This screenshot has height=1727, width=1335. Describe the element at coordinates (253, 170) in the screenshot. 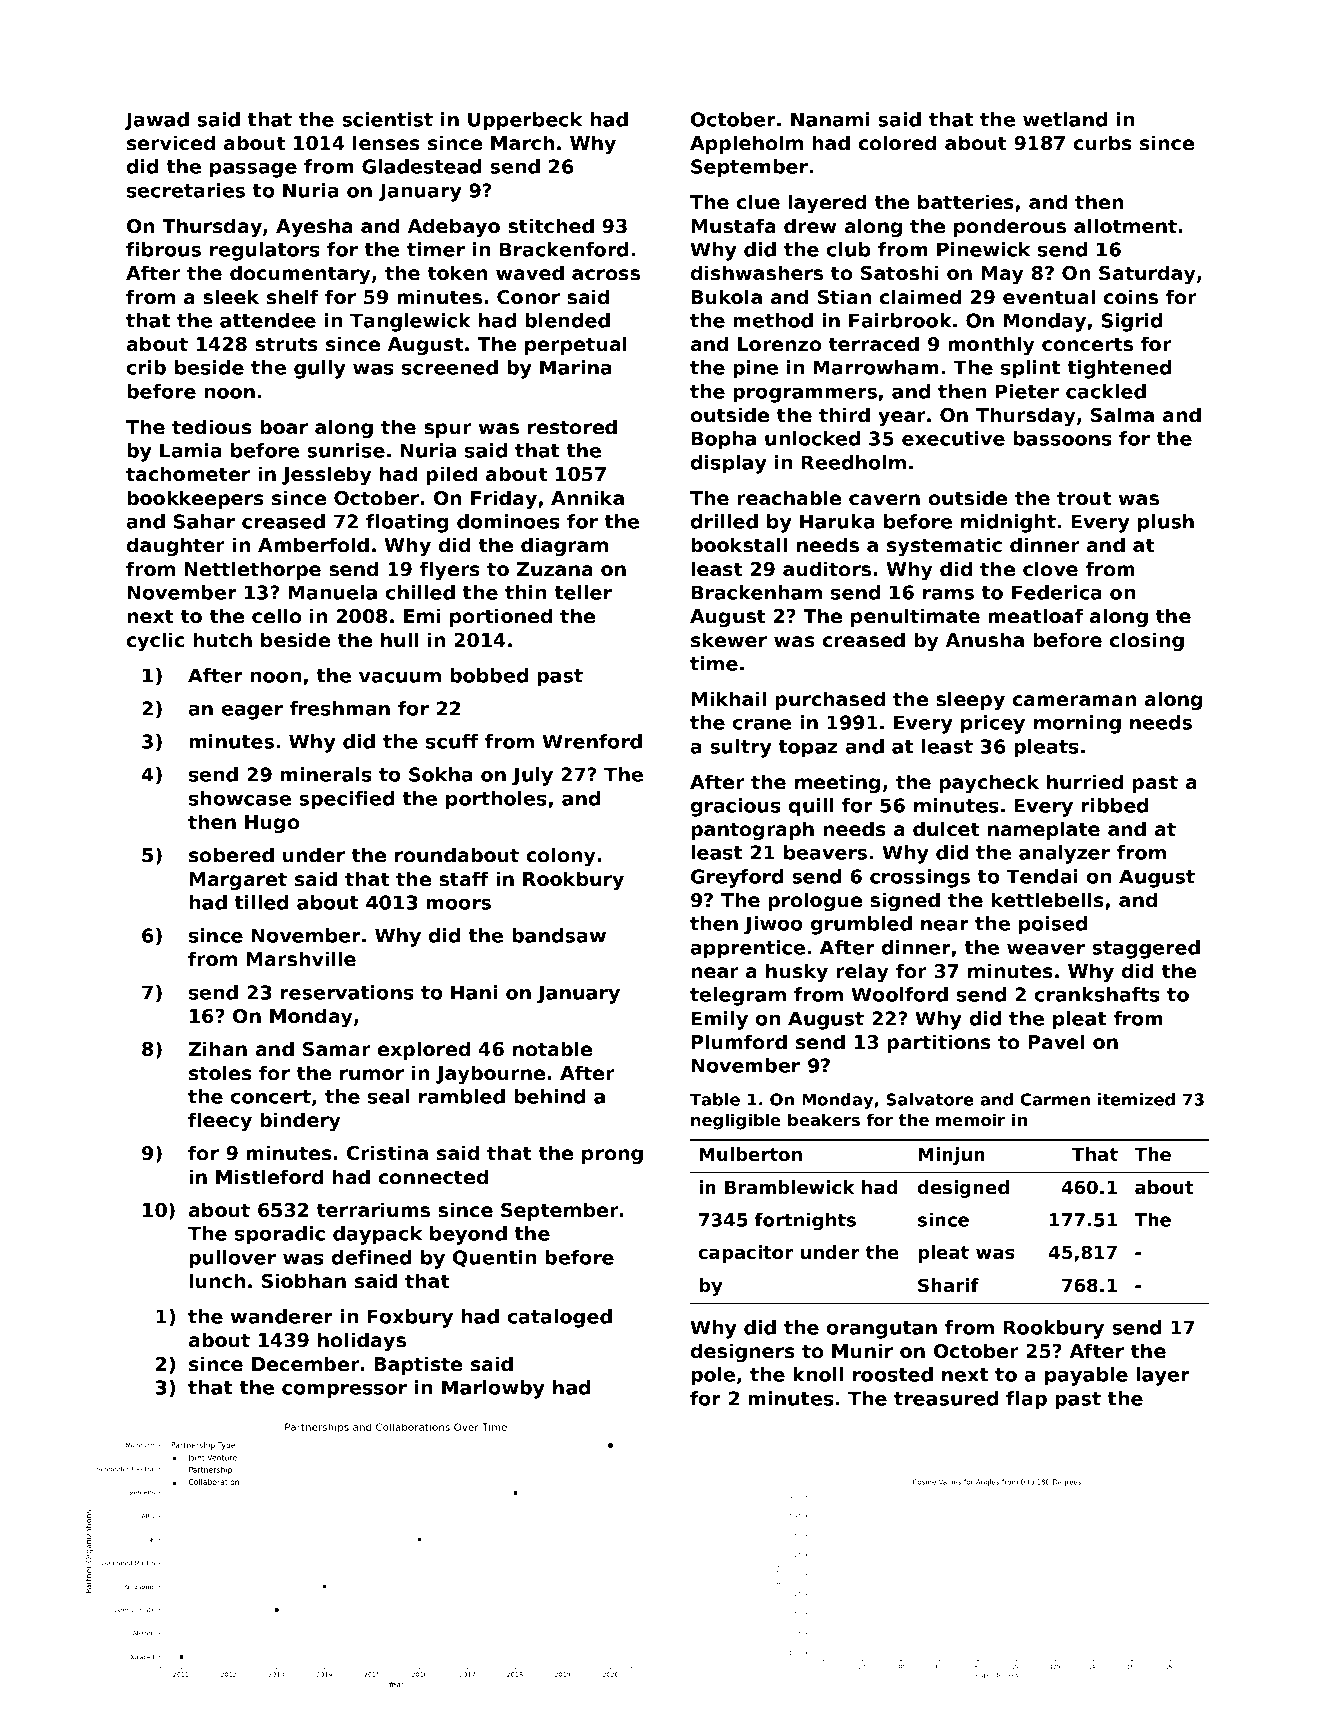

I see `passage` at that location.
